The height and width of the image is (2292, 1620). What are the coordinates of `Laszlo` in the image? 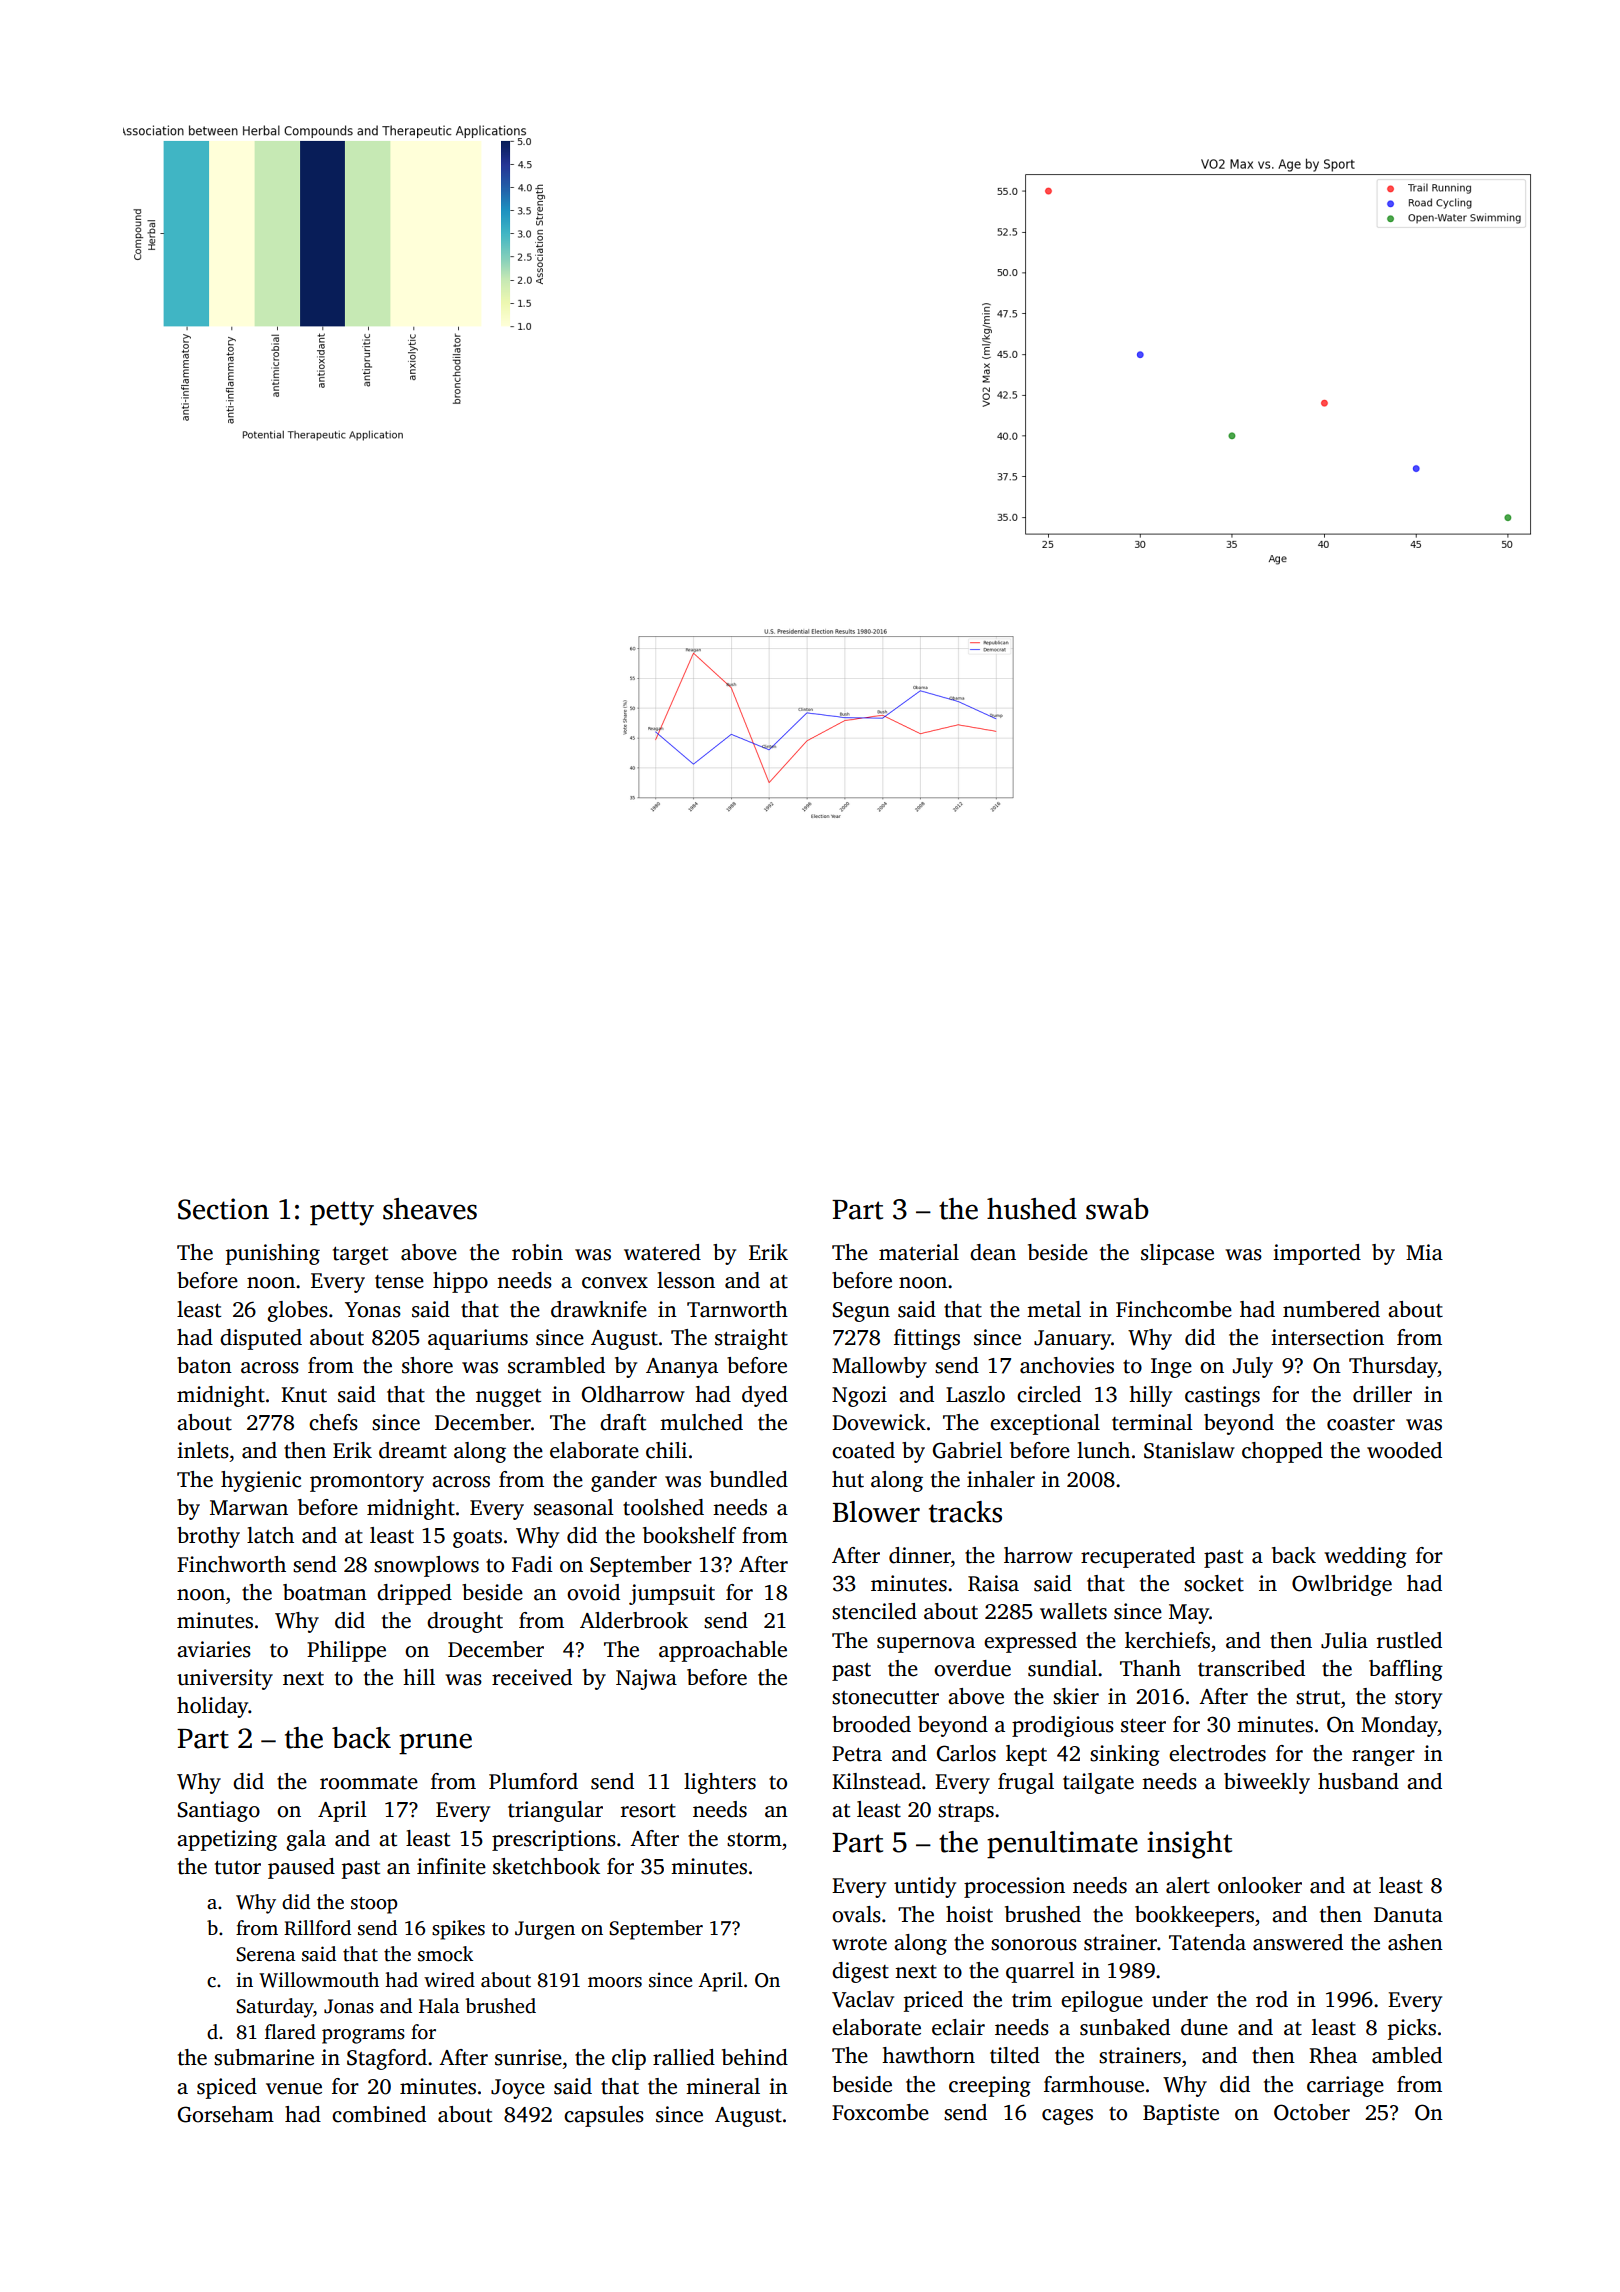 It's located at (975, 1394).
